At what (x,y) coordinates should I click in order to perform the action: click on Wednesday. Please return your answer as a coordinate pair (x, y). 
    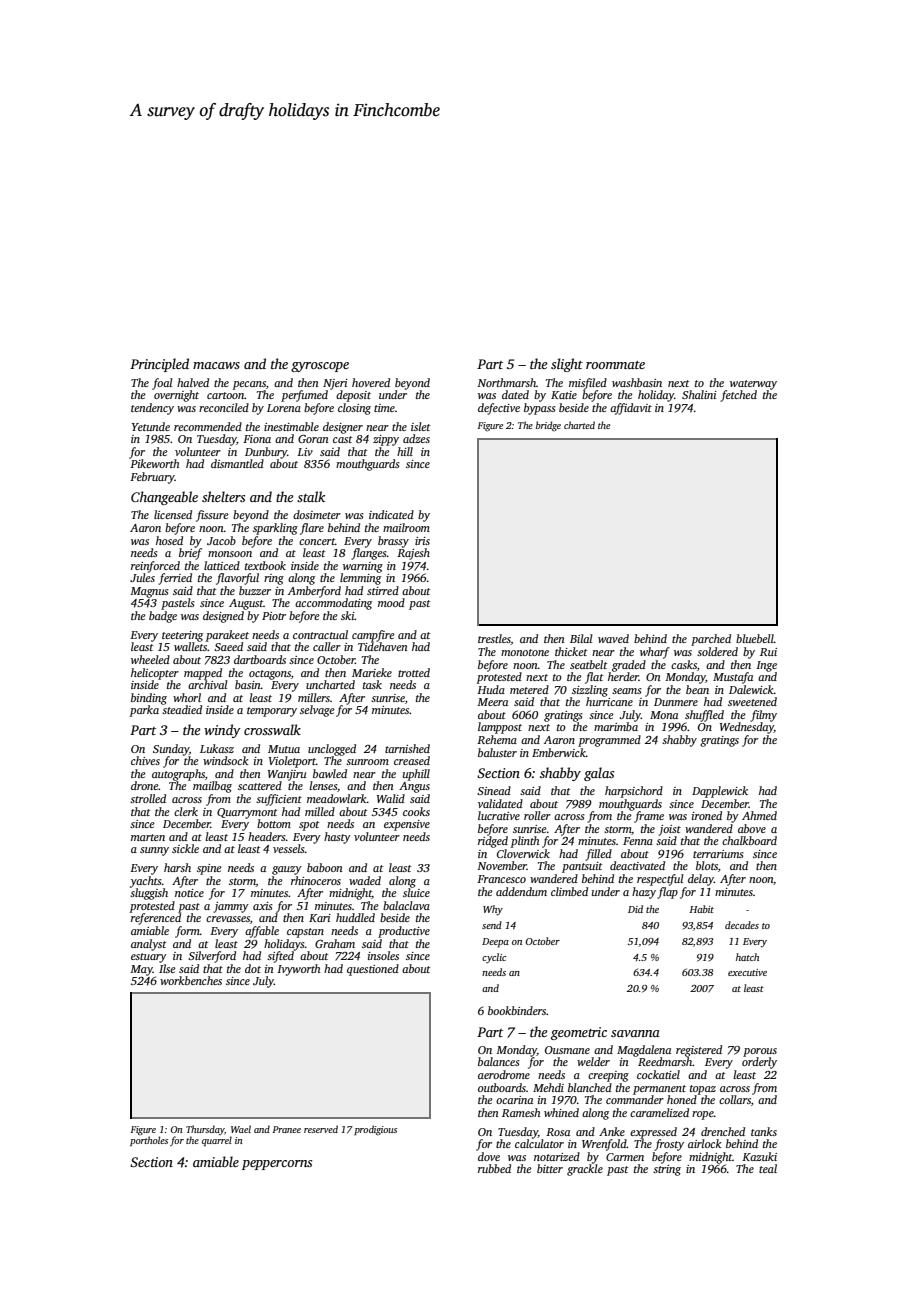
    Looking at the image, I should click on (747, 728).
